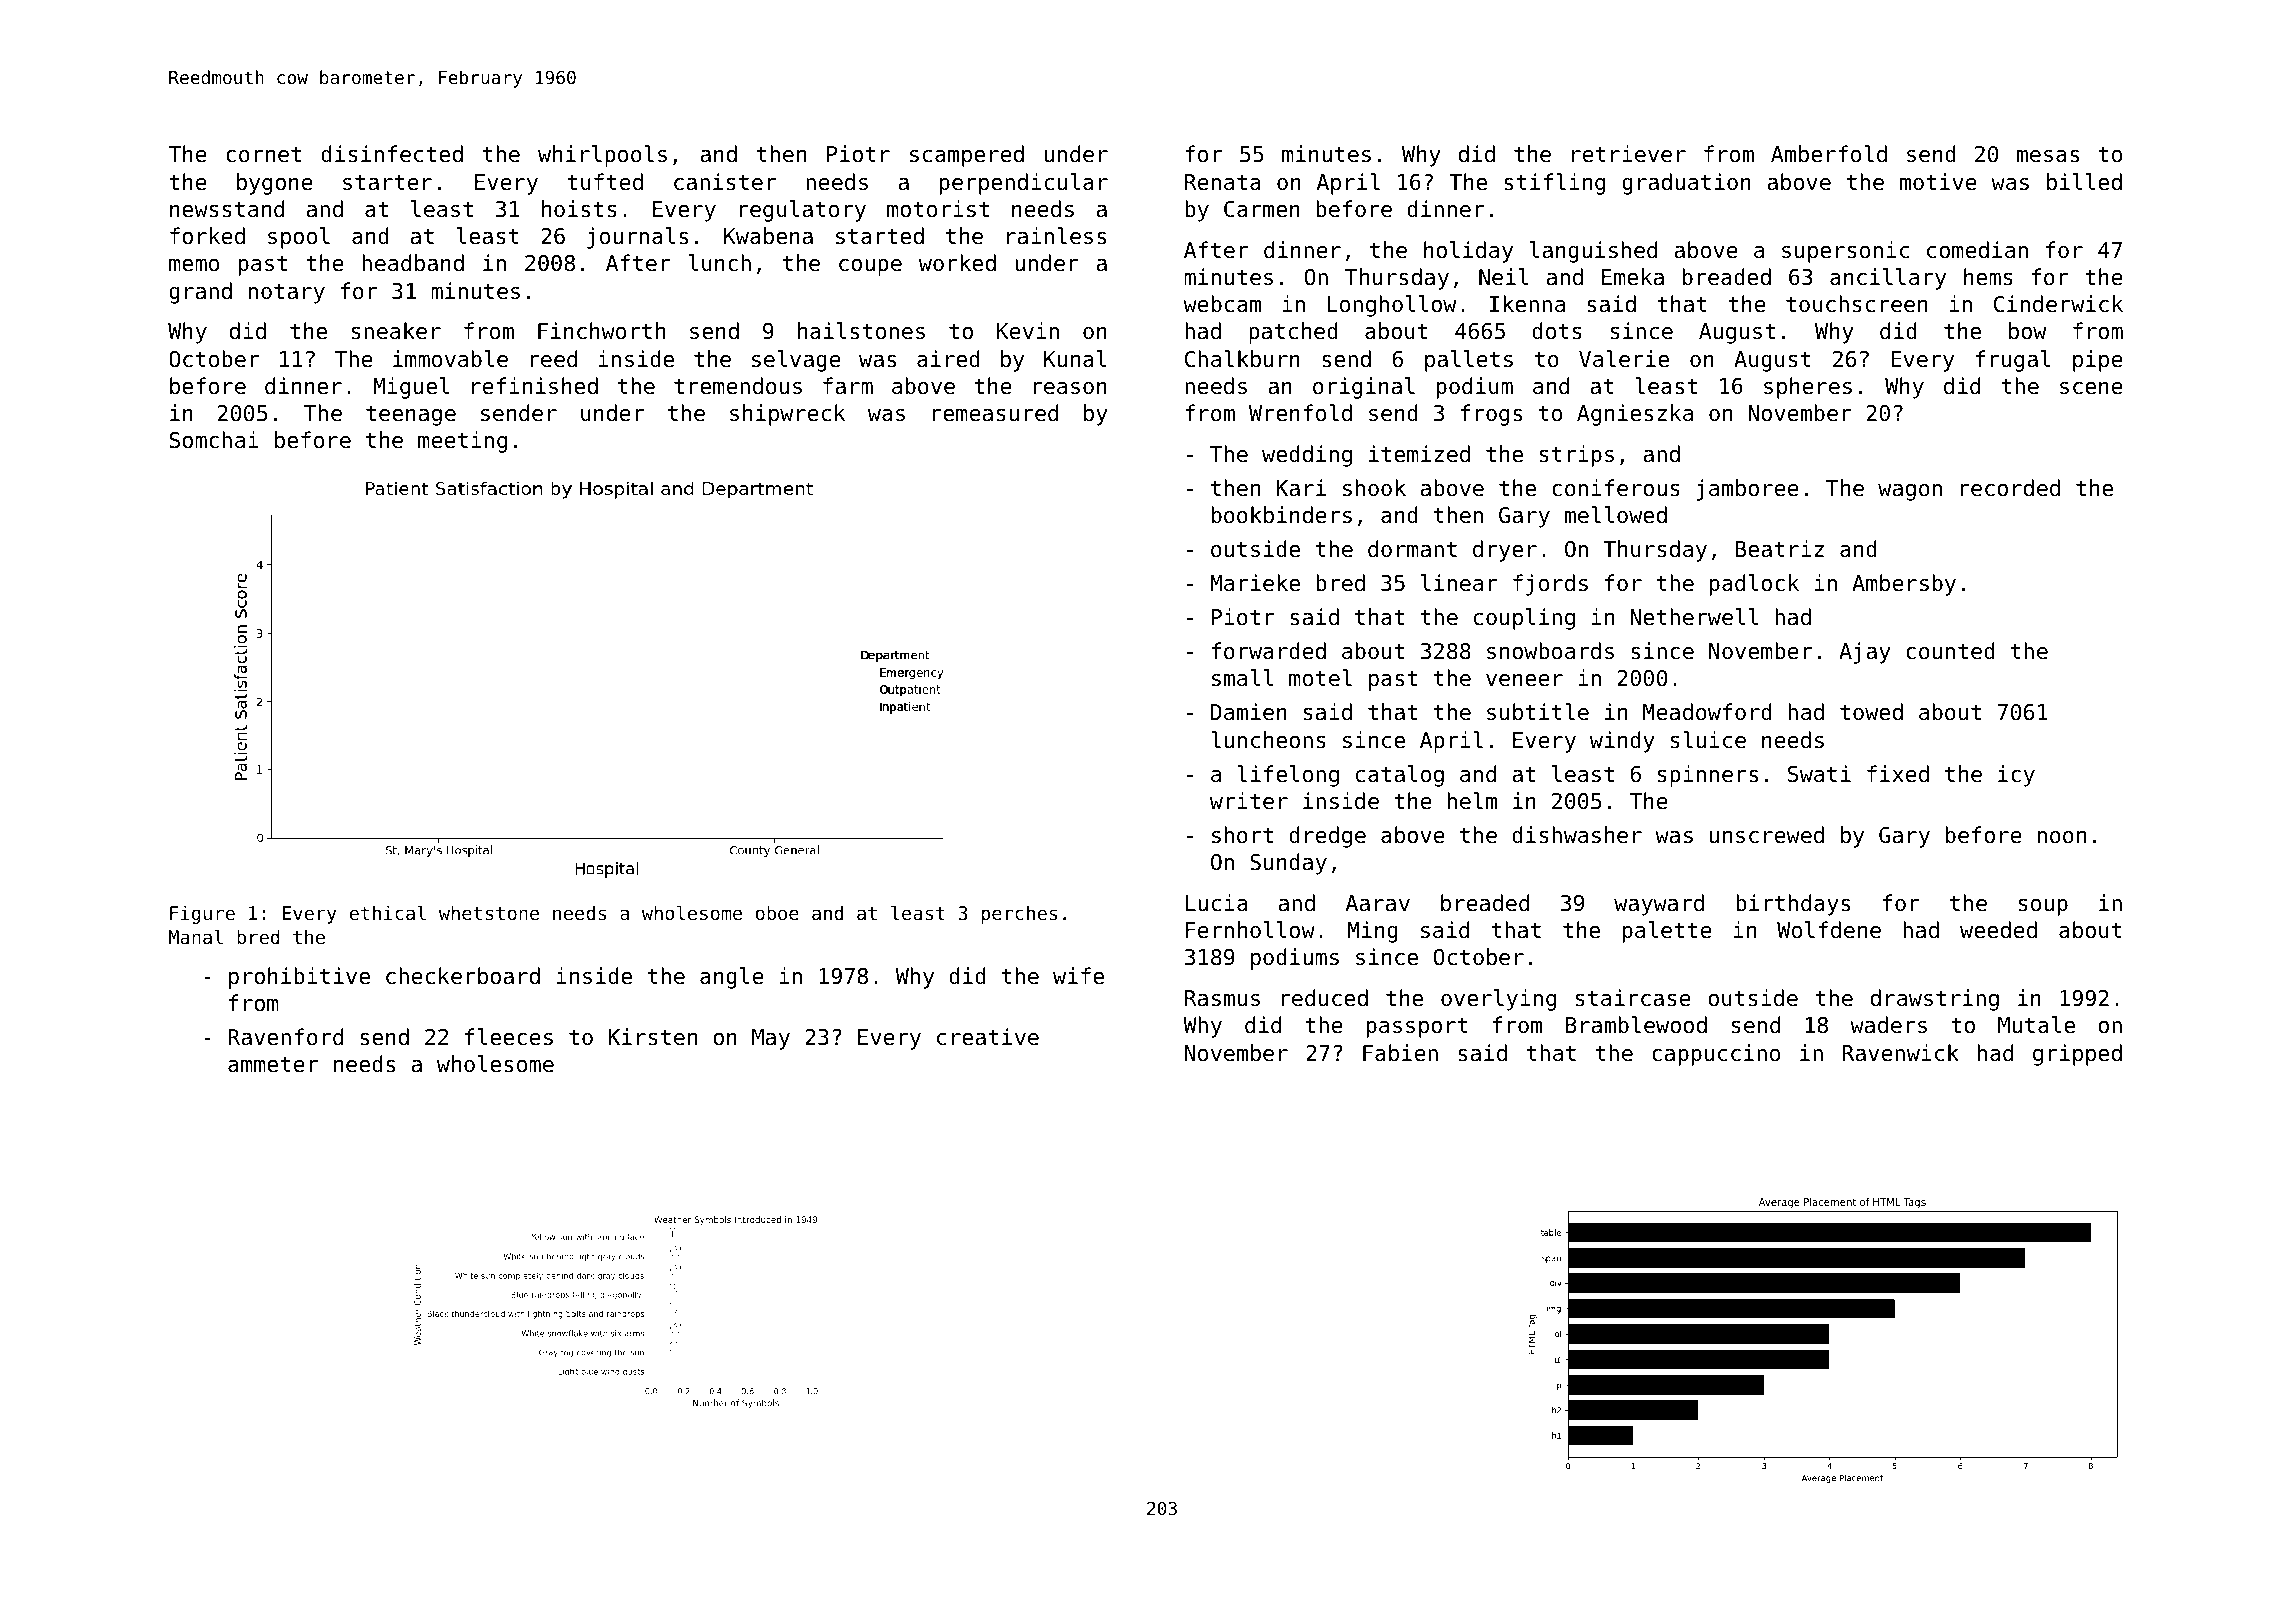 This page has height=1620, width=2292. I want to click on retriever, so click(1629, 154).
